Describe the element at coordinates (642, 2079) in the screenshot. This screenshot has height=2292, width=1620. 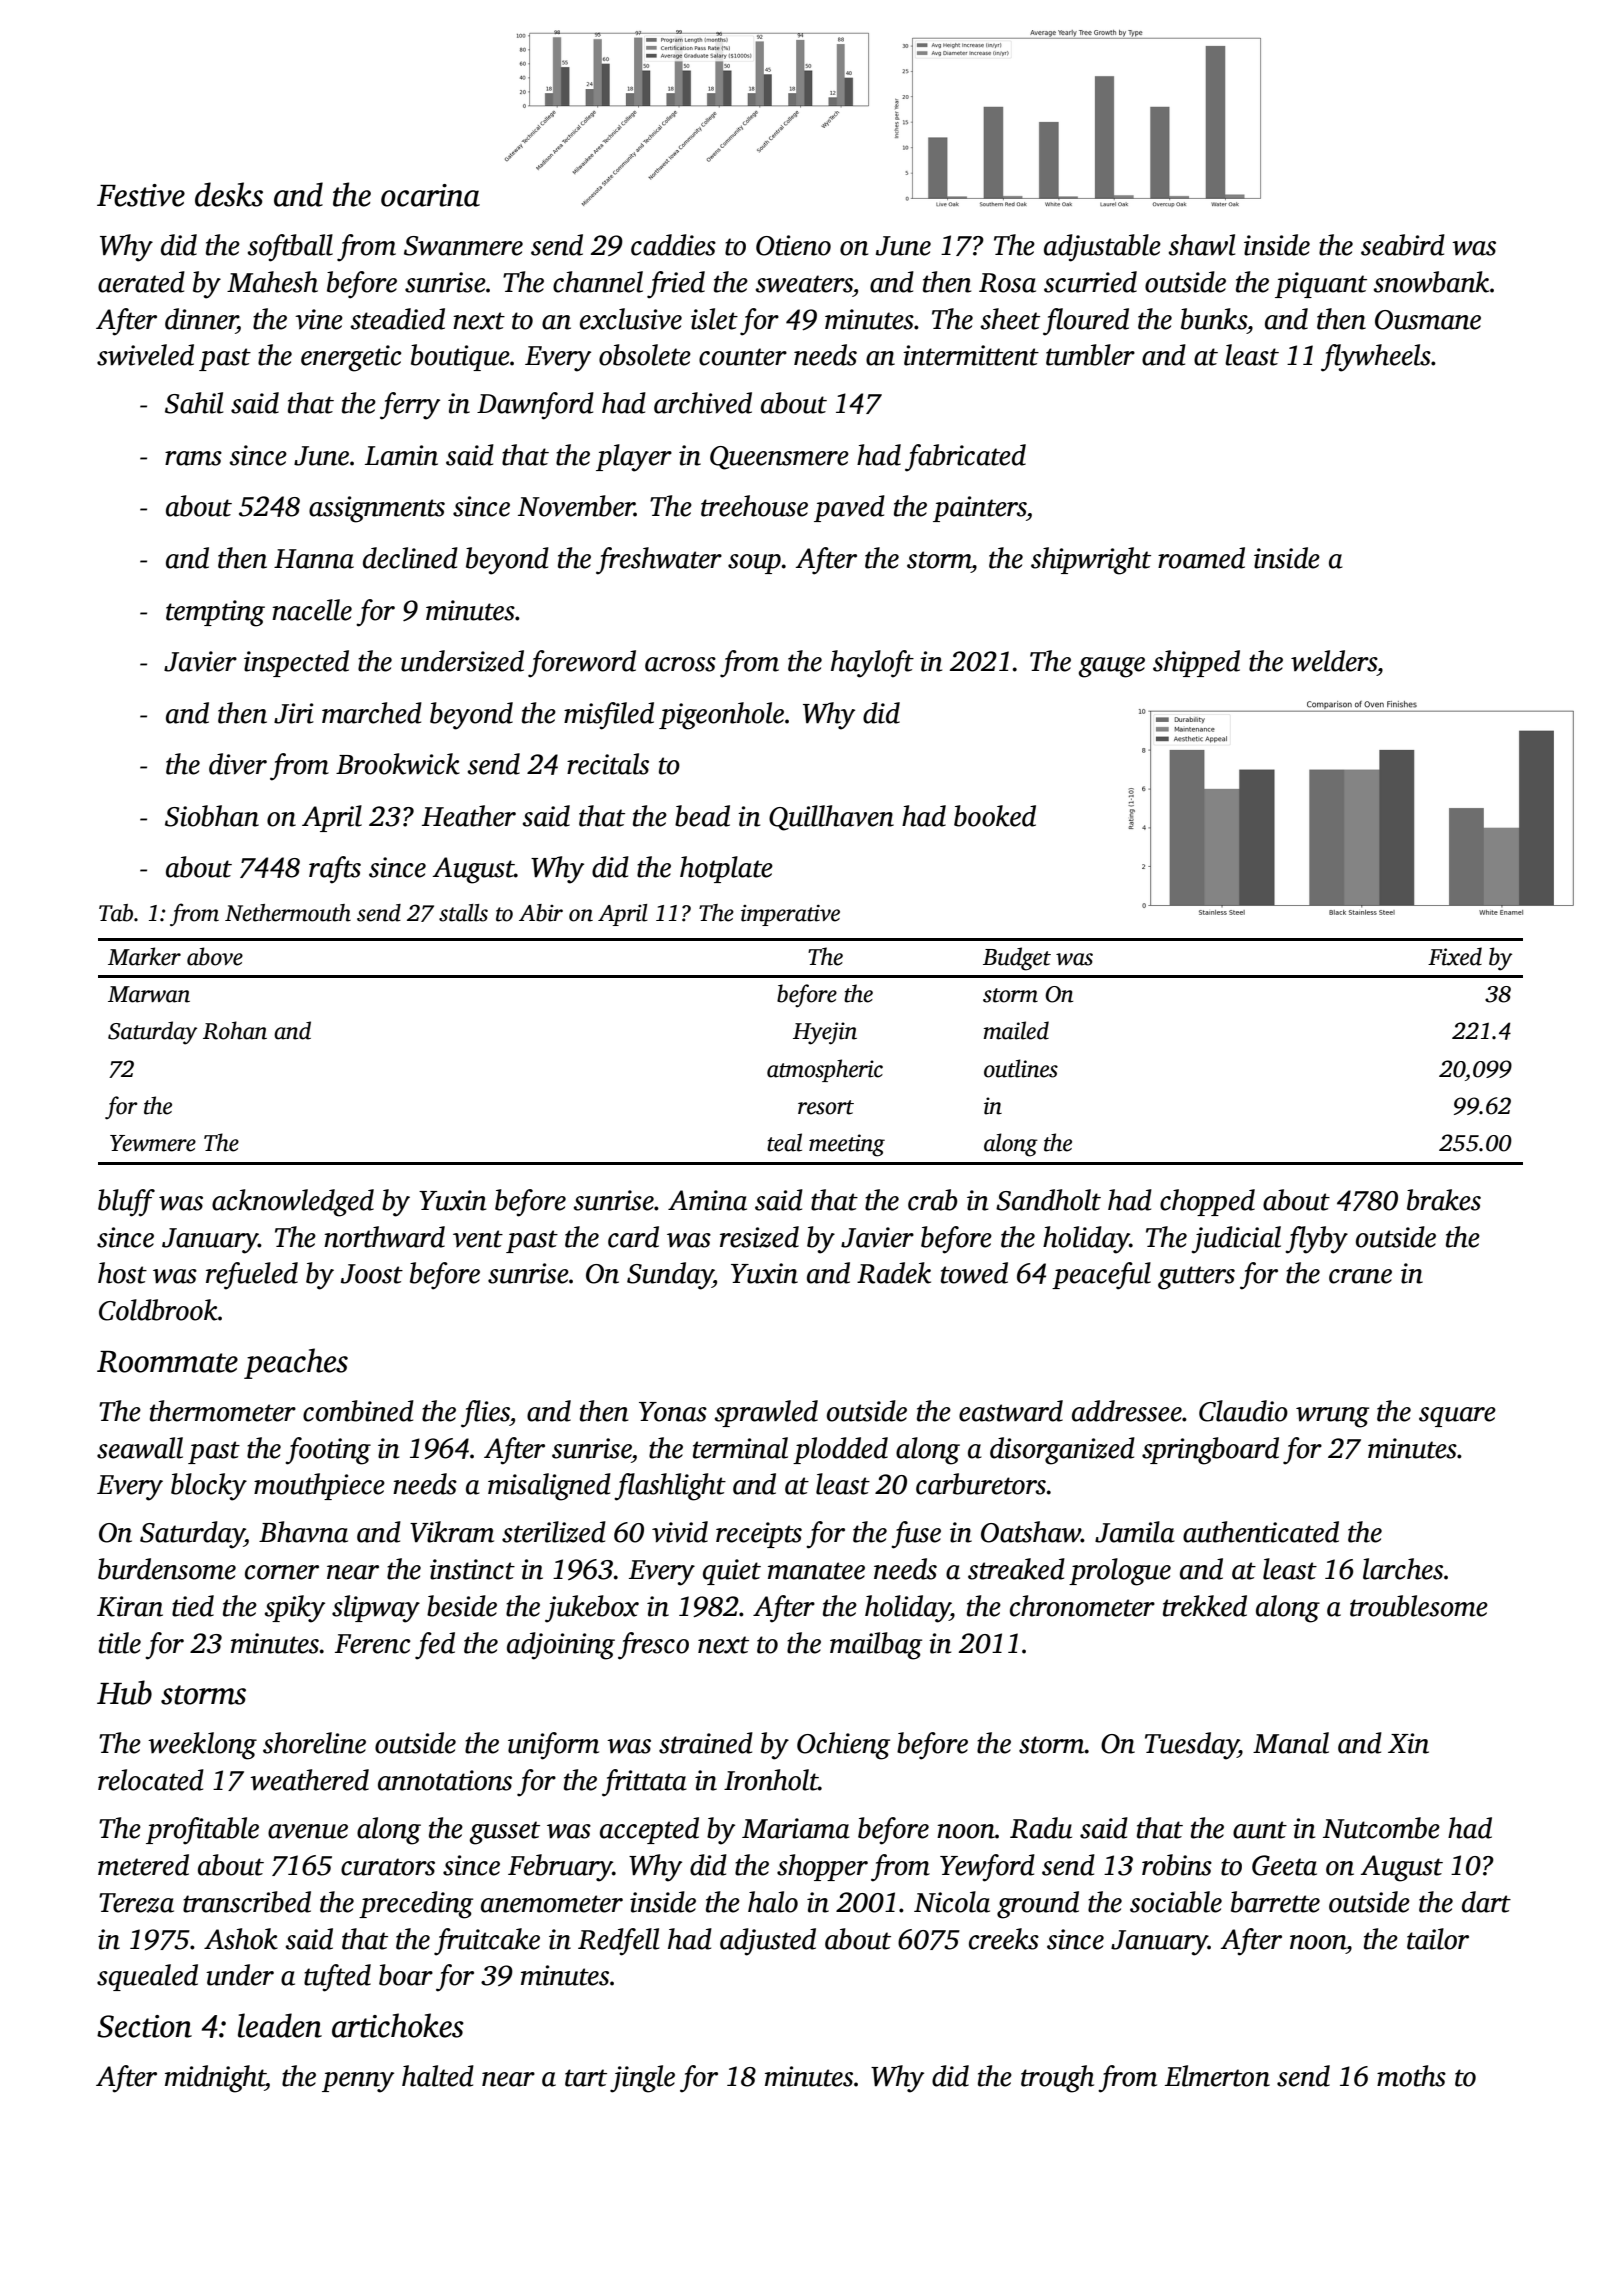
I see `jingle` at that location.
